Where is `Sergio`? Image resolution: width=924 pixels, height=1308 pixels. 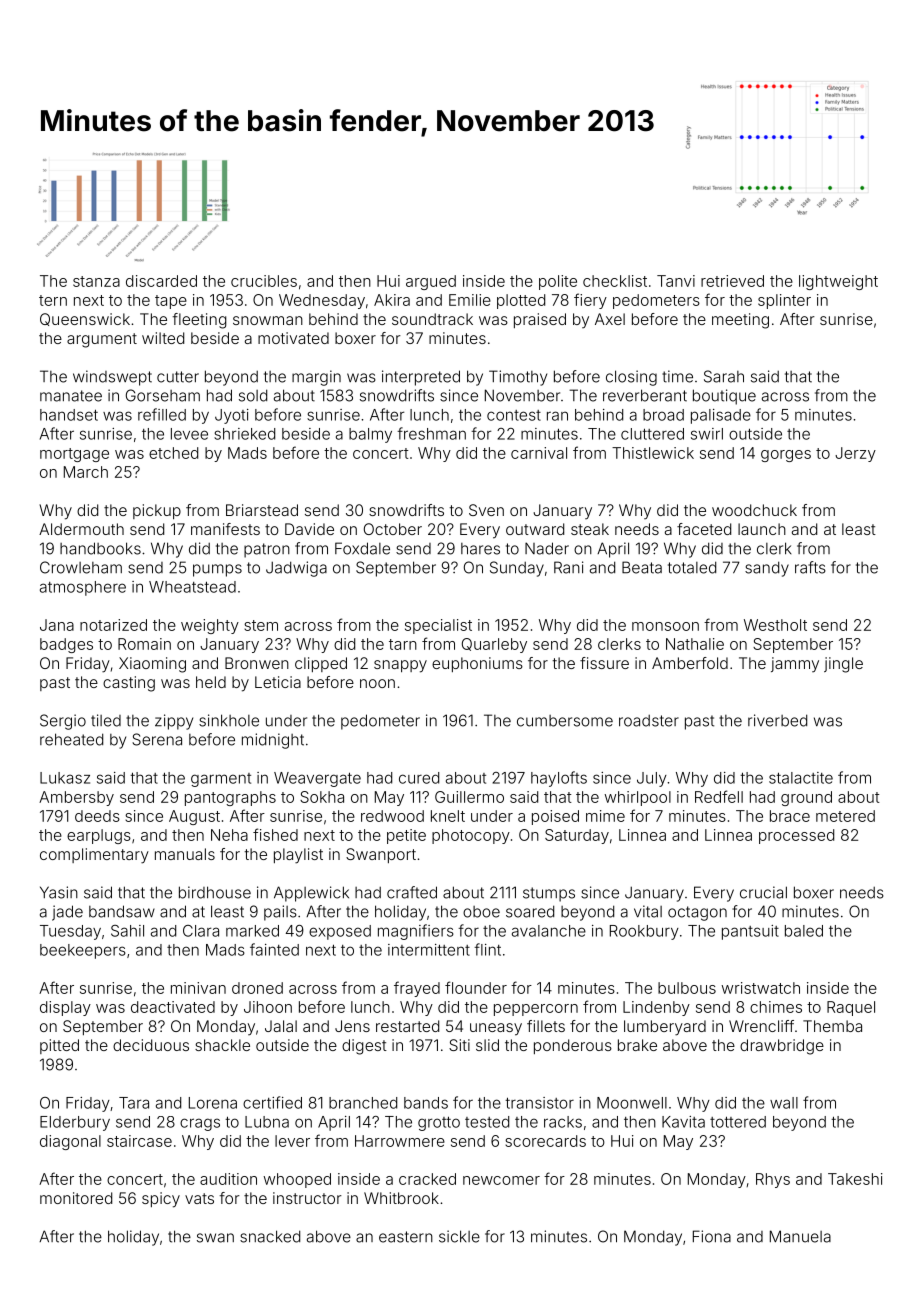 Sergio is located at coordinates (63, 722).
